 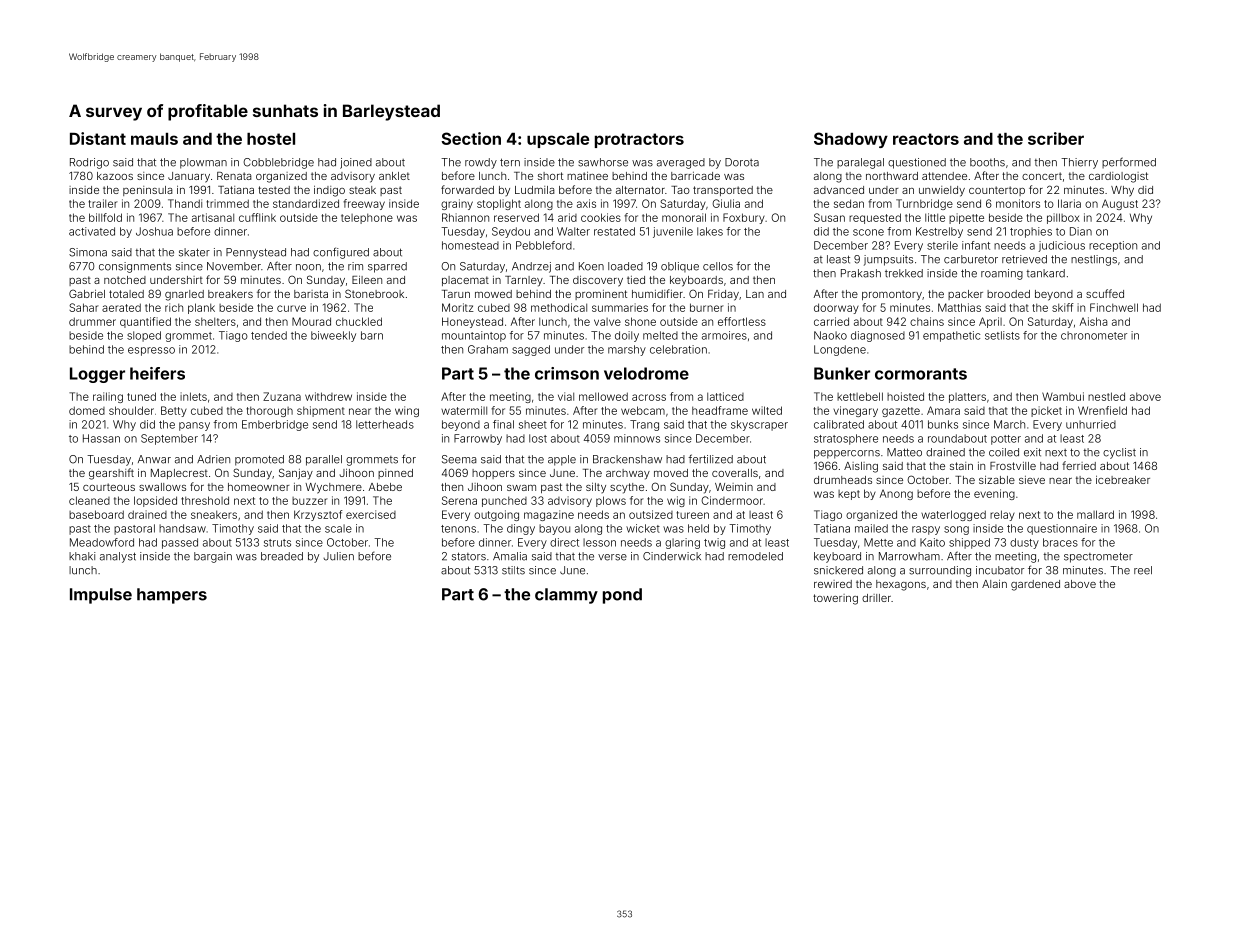 What do you see at coordinates (359, 321) in the screenshot?
I see `chuckled` at bounding box center [359, 321].
